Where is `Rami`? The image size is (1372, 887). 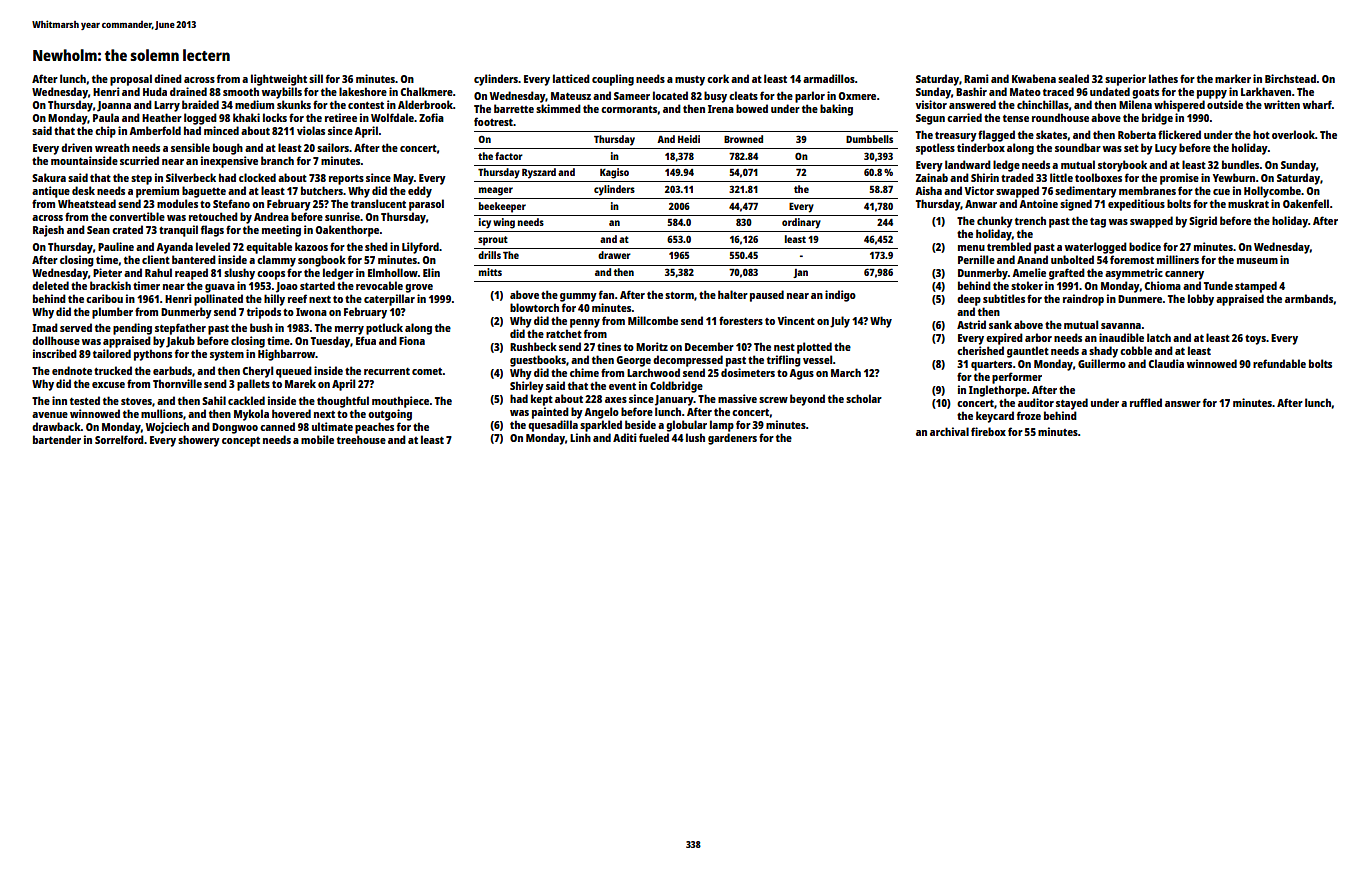 Rami is located at coordinates (976, 78).
